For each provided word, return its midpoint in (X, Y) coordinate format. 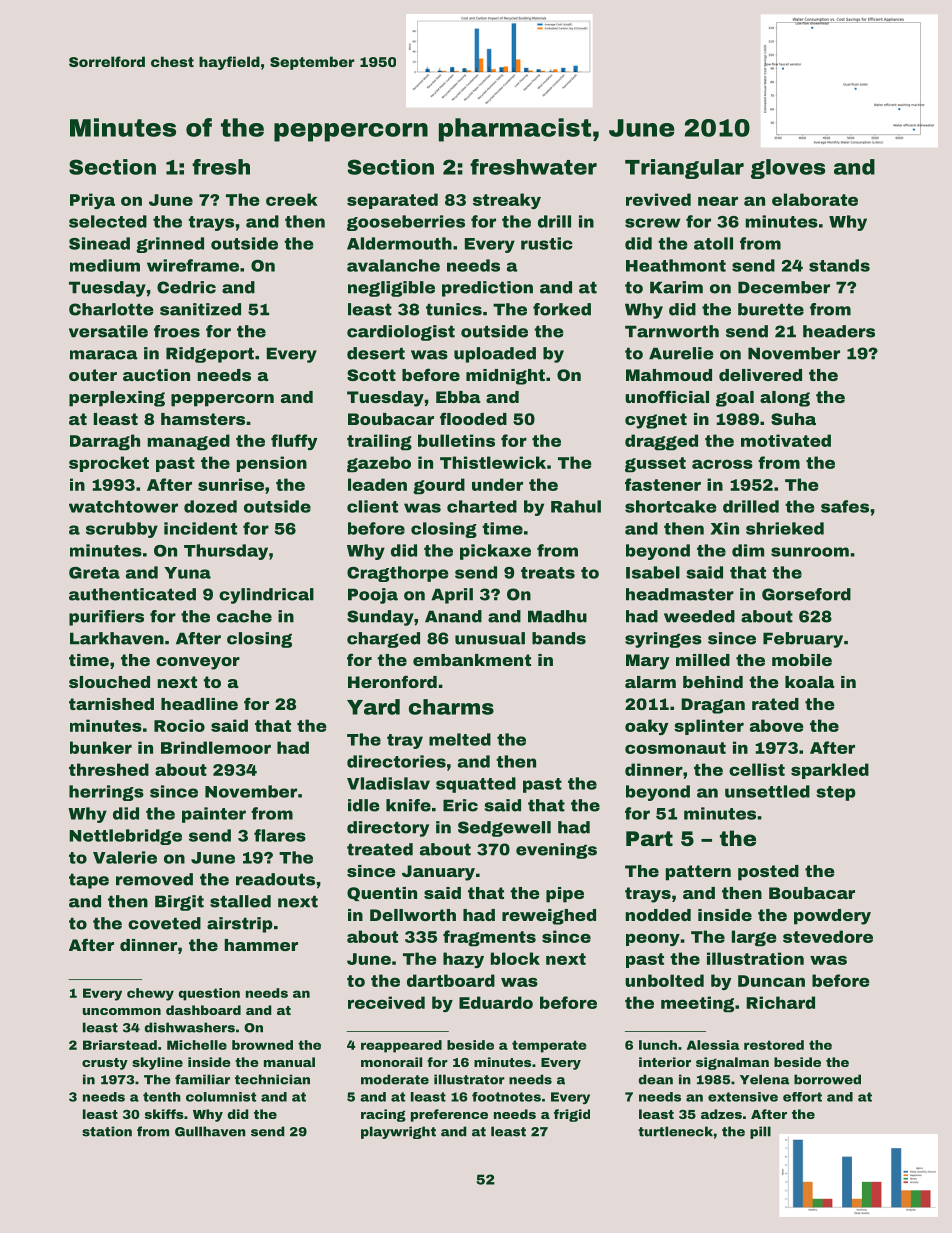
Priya (92, 201)
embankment (472, 660)
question (209, 994)
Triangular (684, 169)
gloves (788, 169)
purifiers (106, 618)
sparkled (830, 771)
